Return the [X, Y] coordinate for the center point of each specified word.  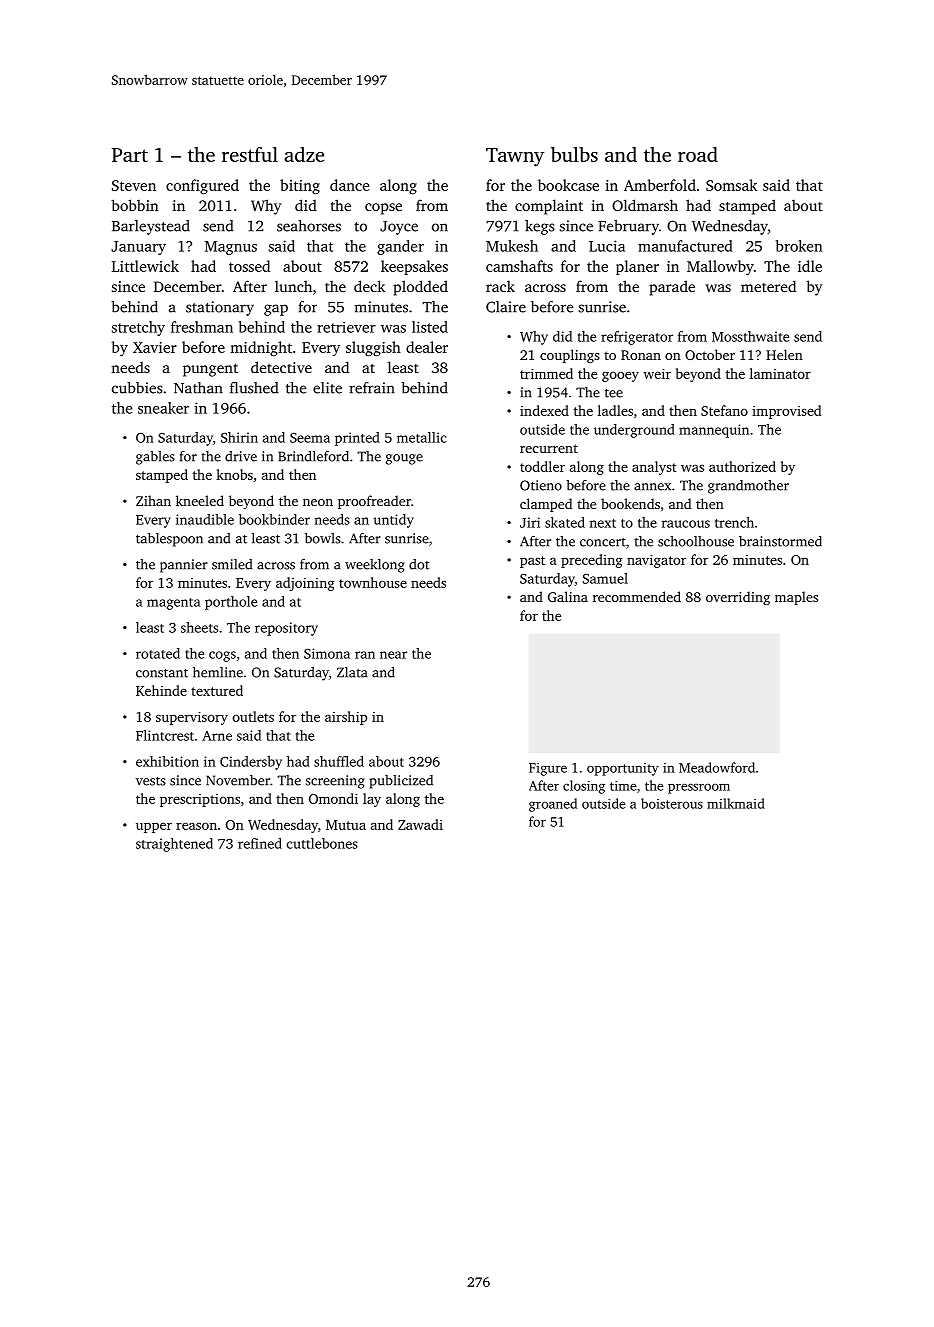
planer [637, 267]
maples [796, 598]
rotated [158, 653]
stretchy [138, 328]
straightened [174, 845]
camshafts [519, 266]
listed [430, 327]
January [138, 248]
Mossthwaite [750, 336]
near [393, 655]
